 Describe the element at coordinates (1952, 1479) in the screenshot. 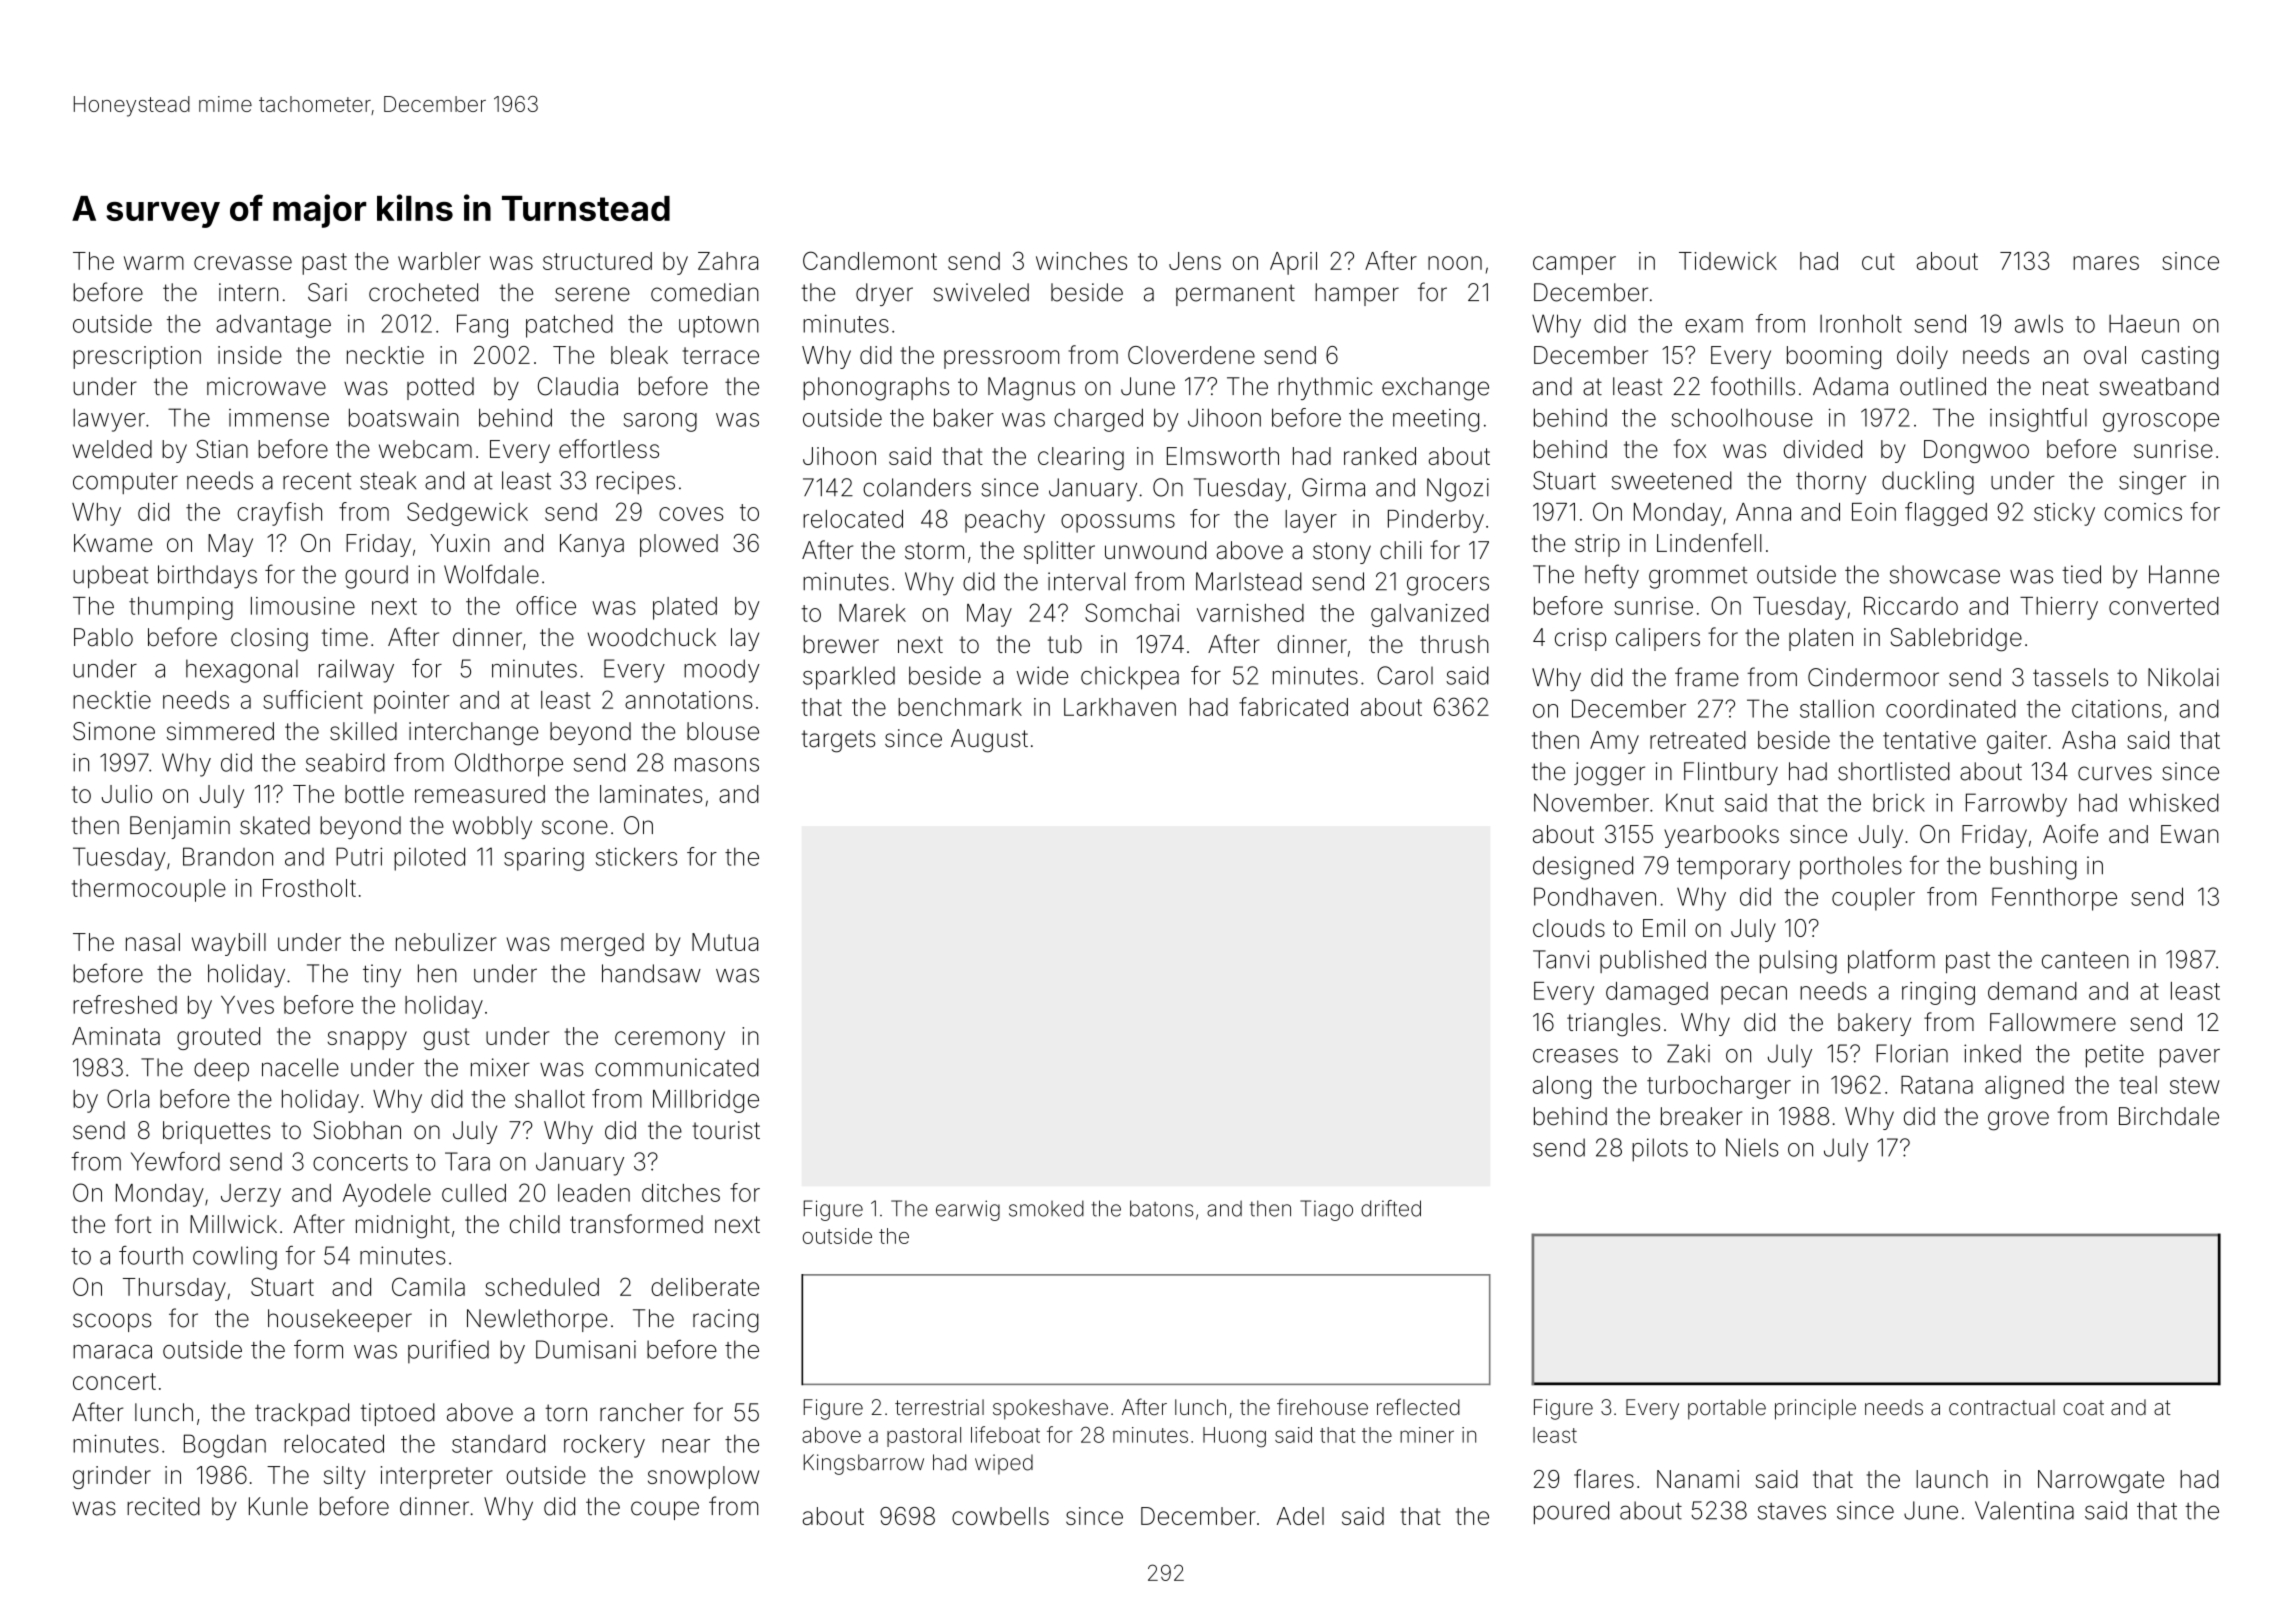

I see `launch` at that location.
